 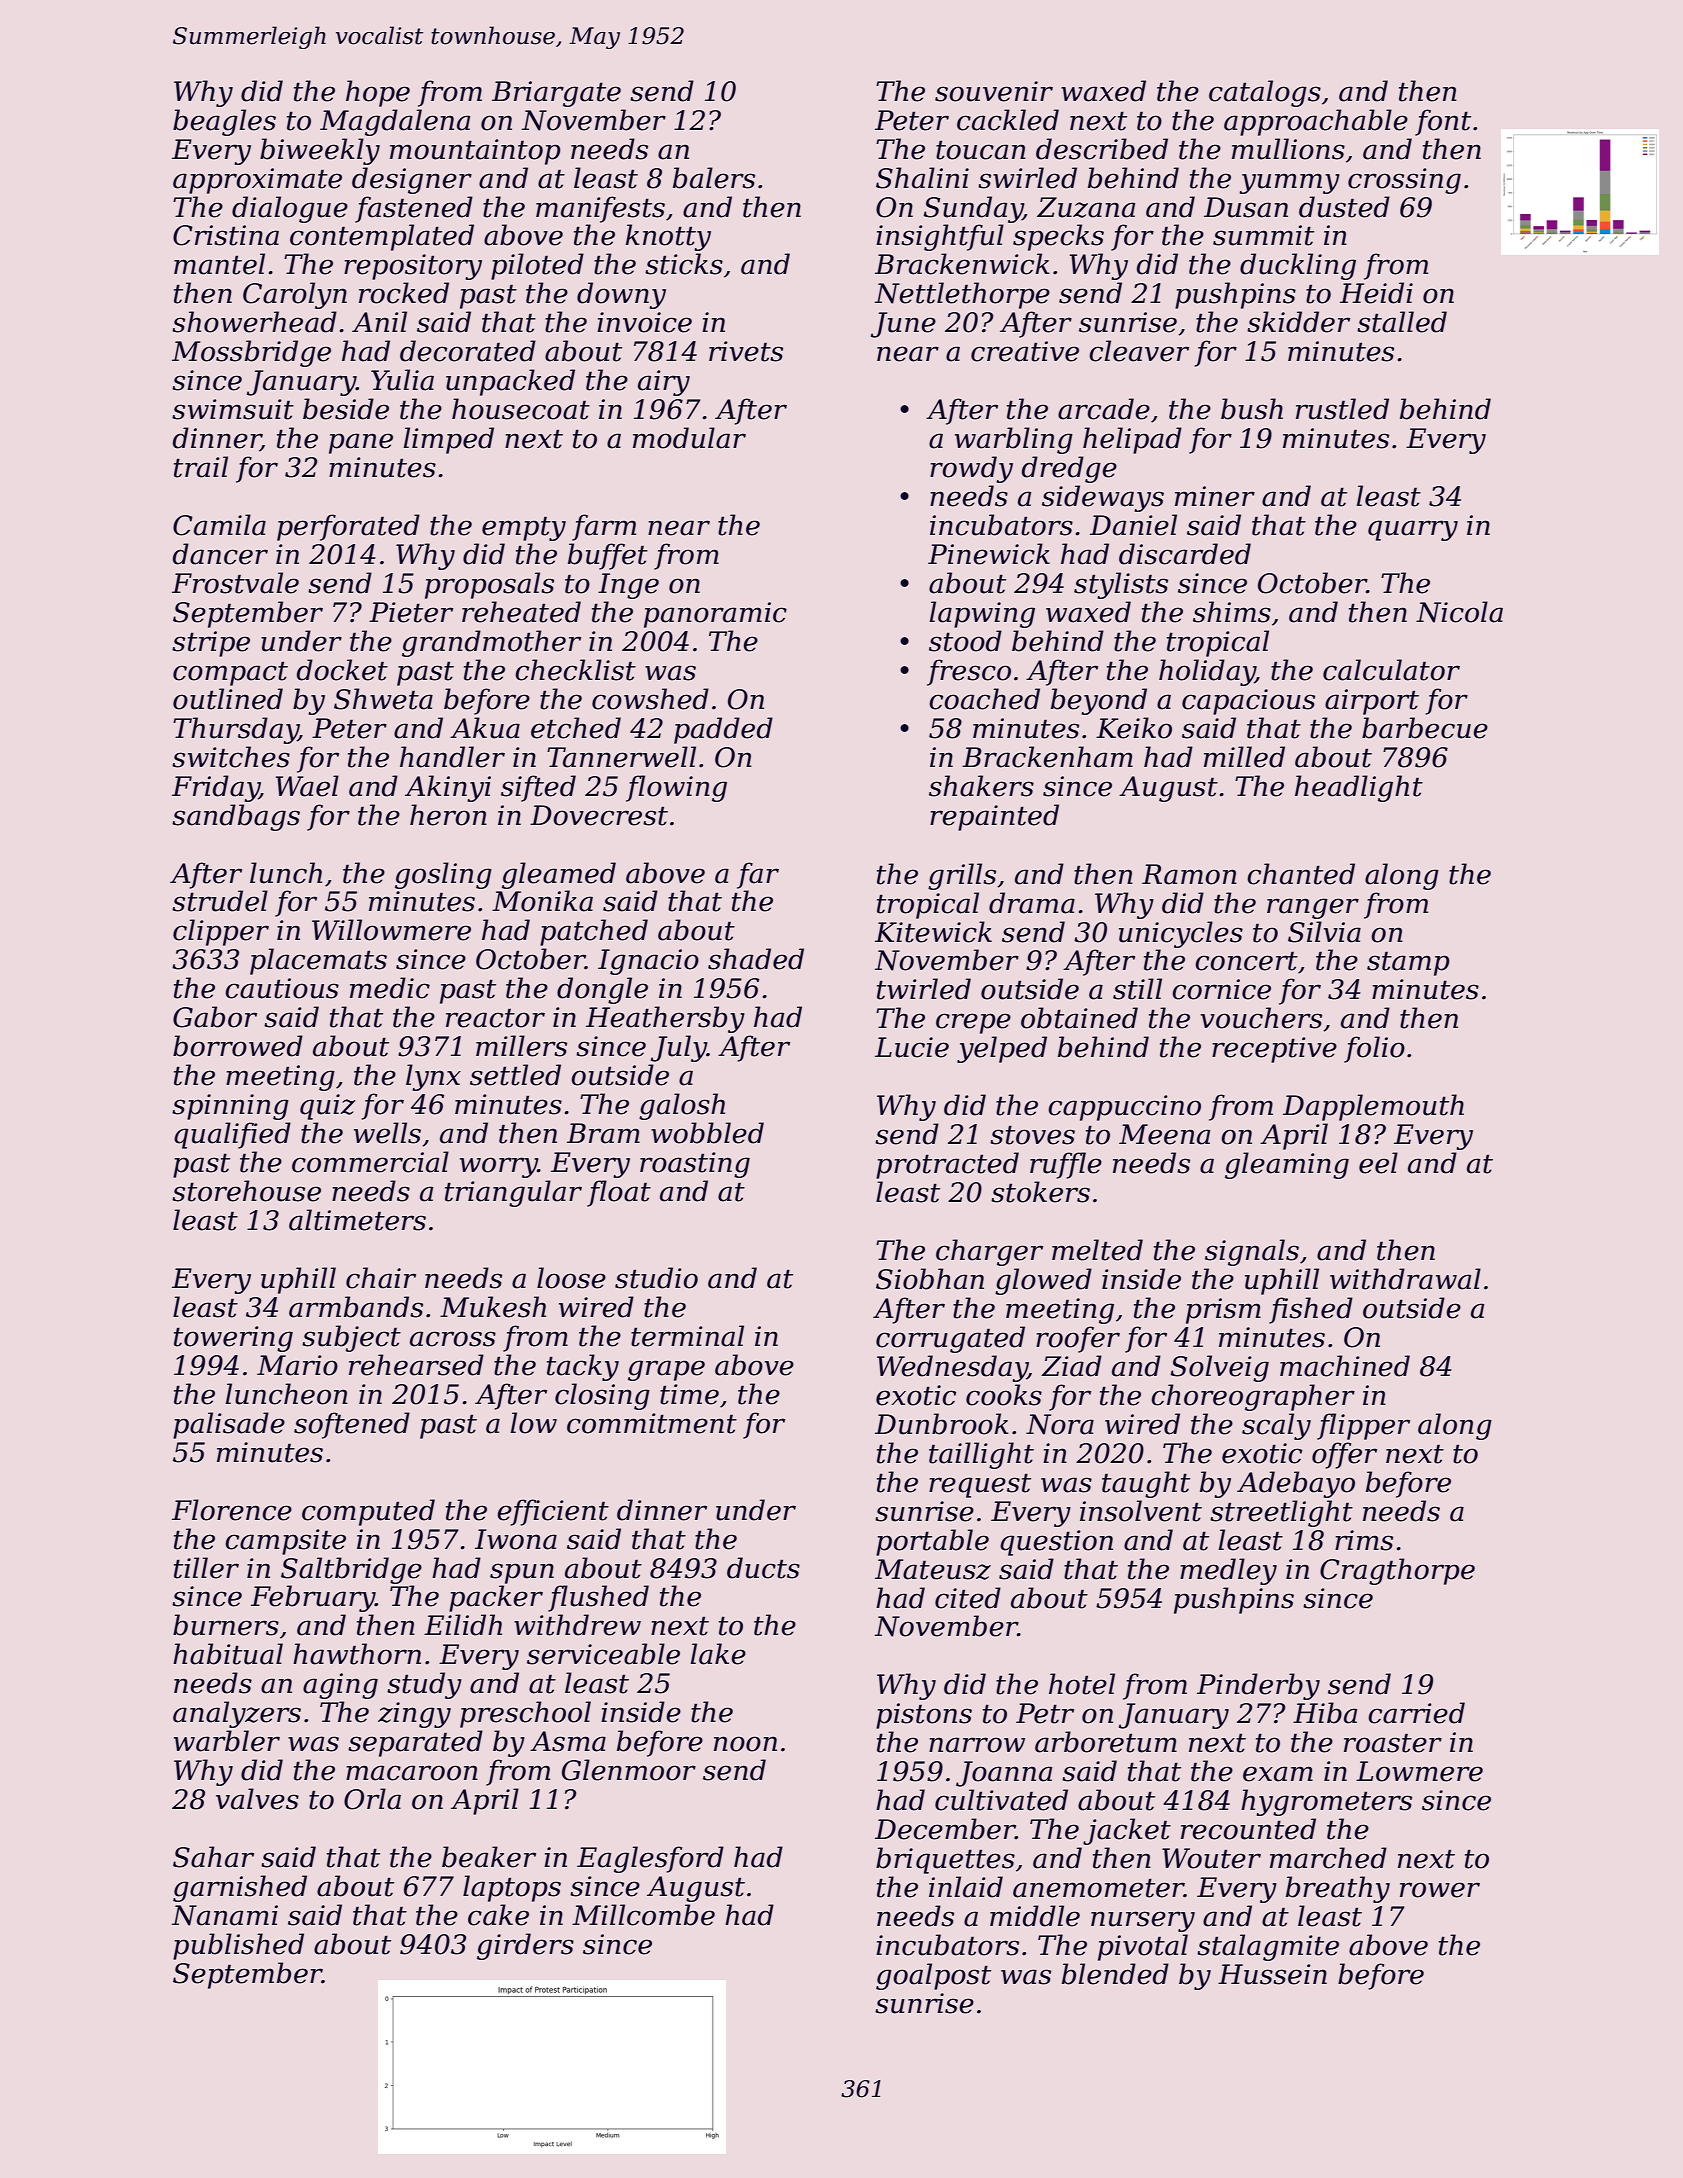 I want to click on Kitewick, so click(x=933, y=932).
